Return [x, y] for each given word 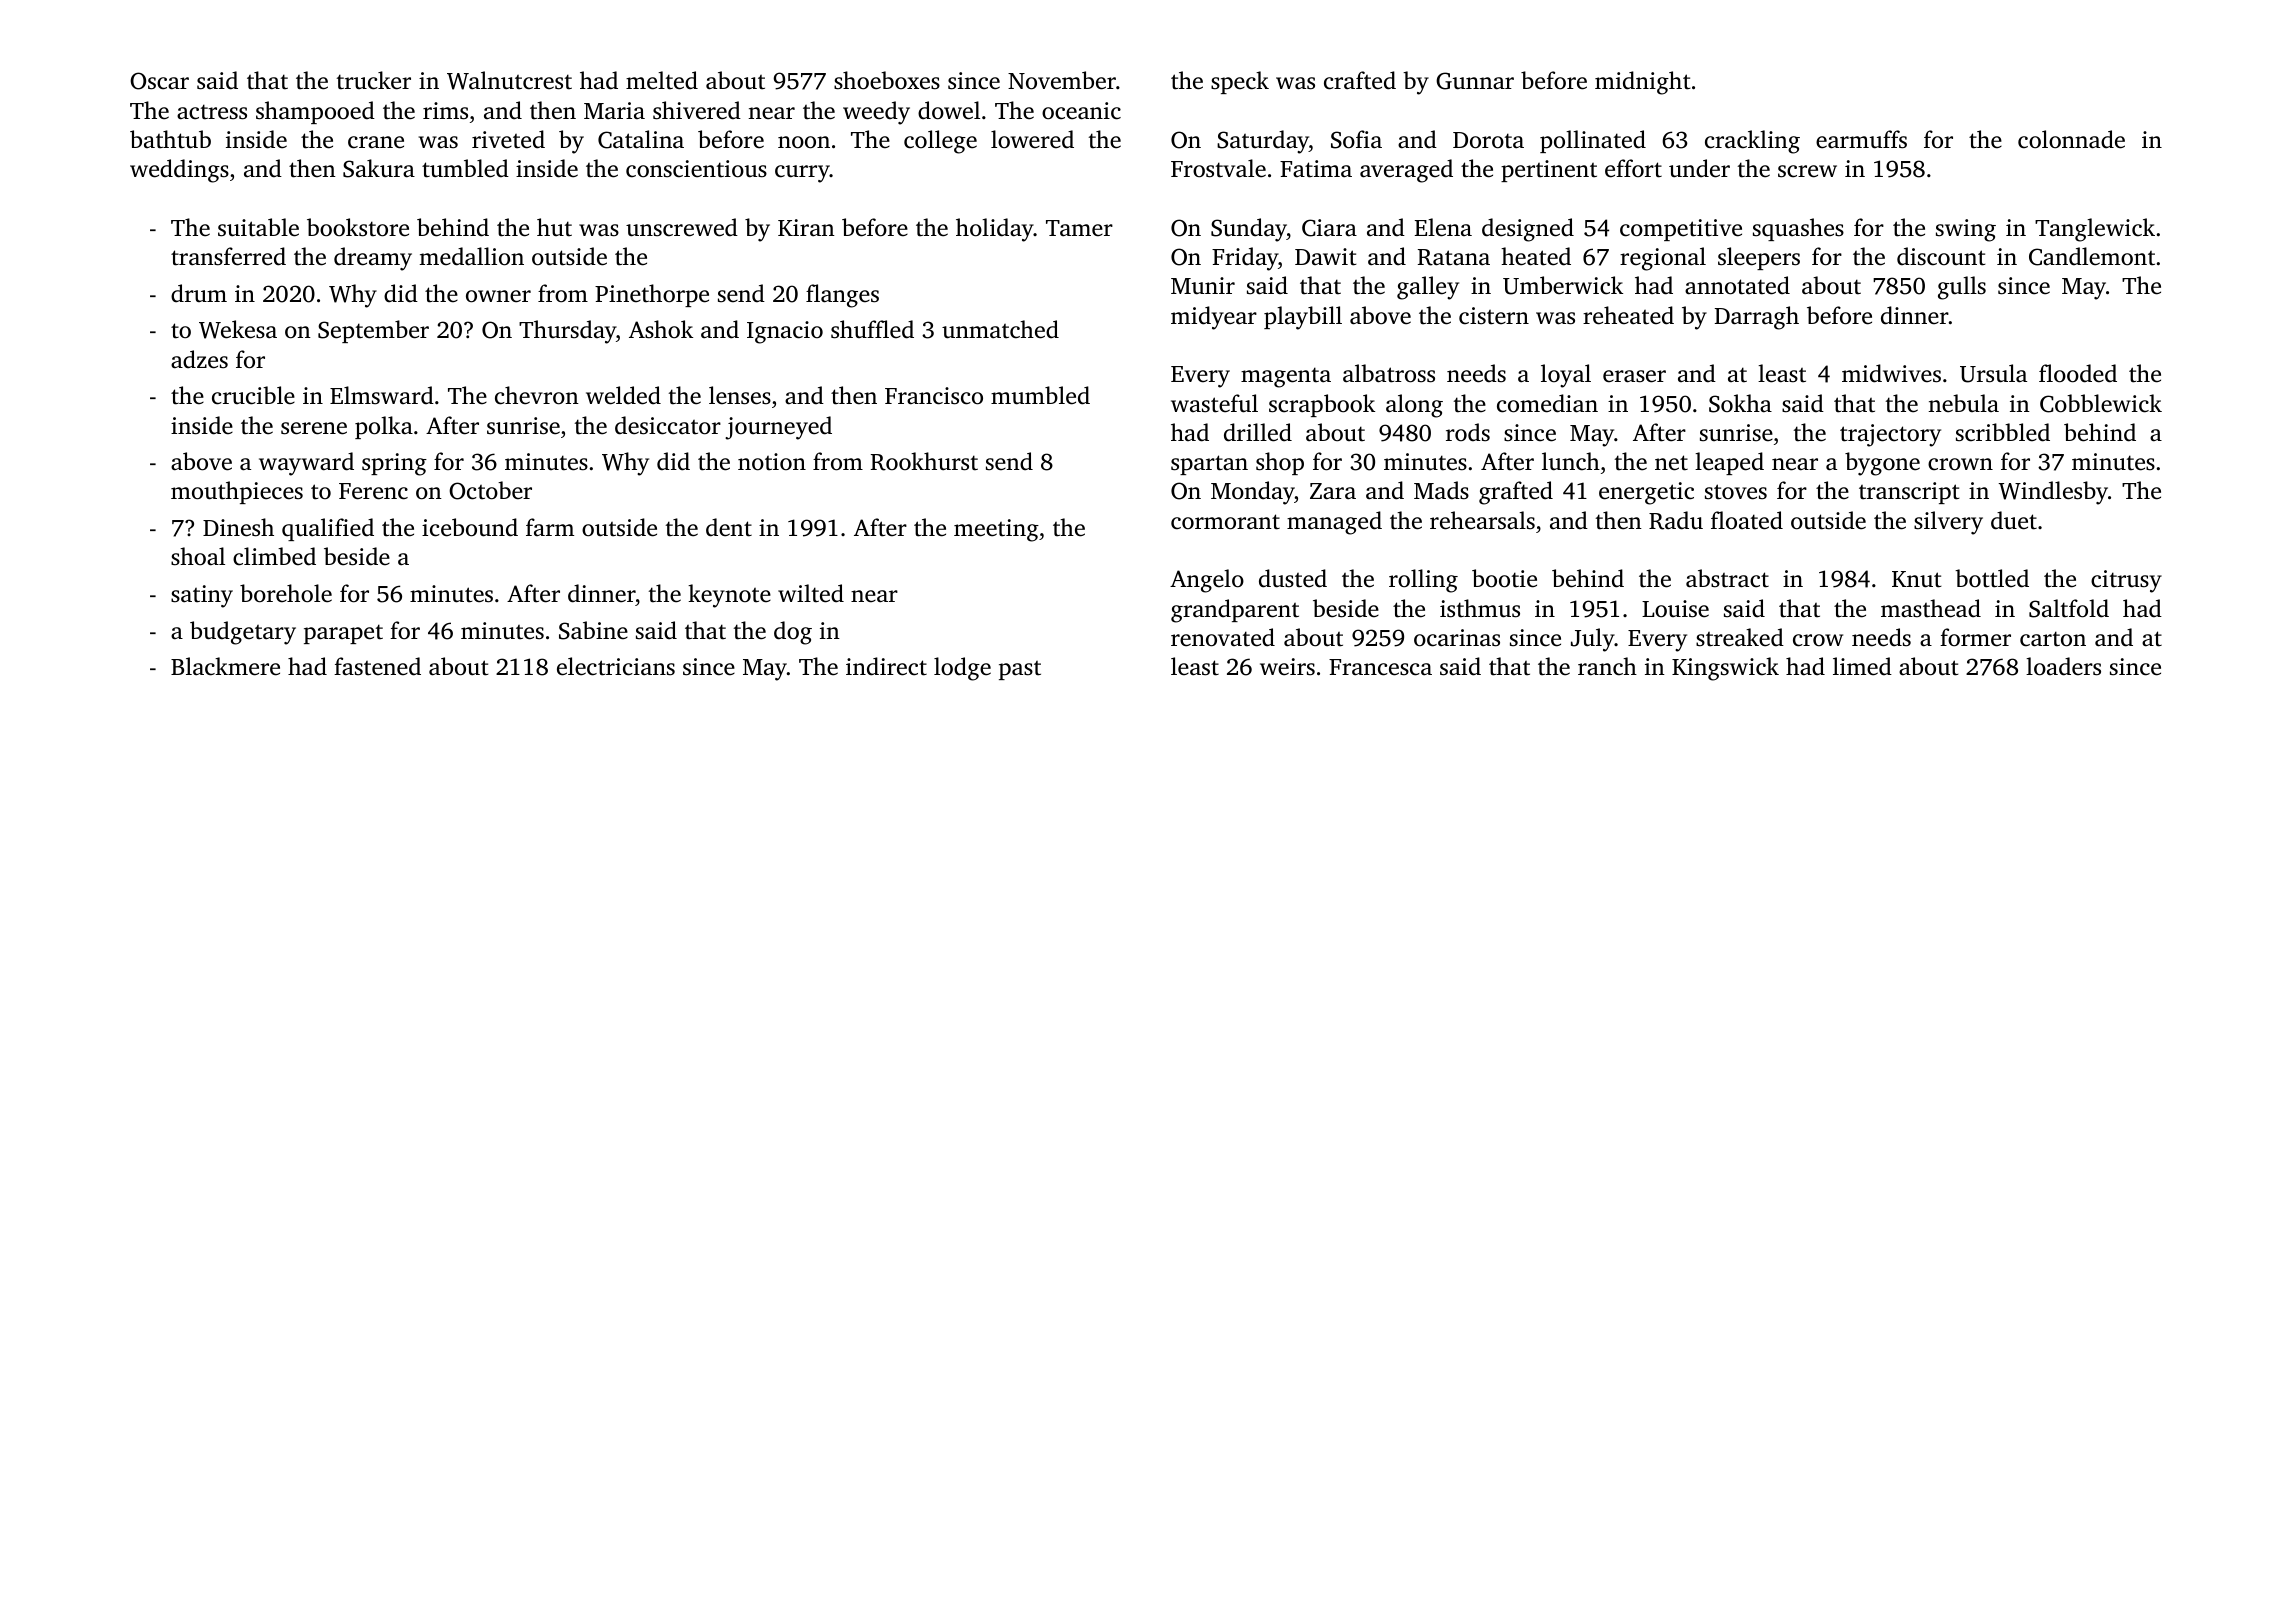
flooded [2078, 373]
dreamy [373, 259]
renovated [1223, 637]
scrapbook [1322, 405]
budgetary [243, 633]
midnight [1643, 83]
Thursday [567, 332]
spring [394, 464]
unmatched [1000, 329]
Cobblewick [2101, 403]
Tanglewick [2095, 230]
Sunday [1249, 230]
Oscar [159, 81]
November [1062, 80]
